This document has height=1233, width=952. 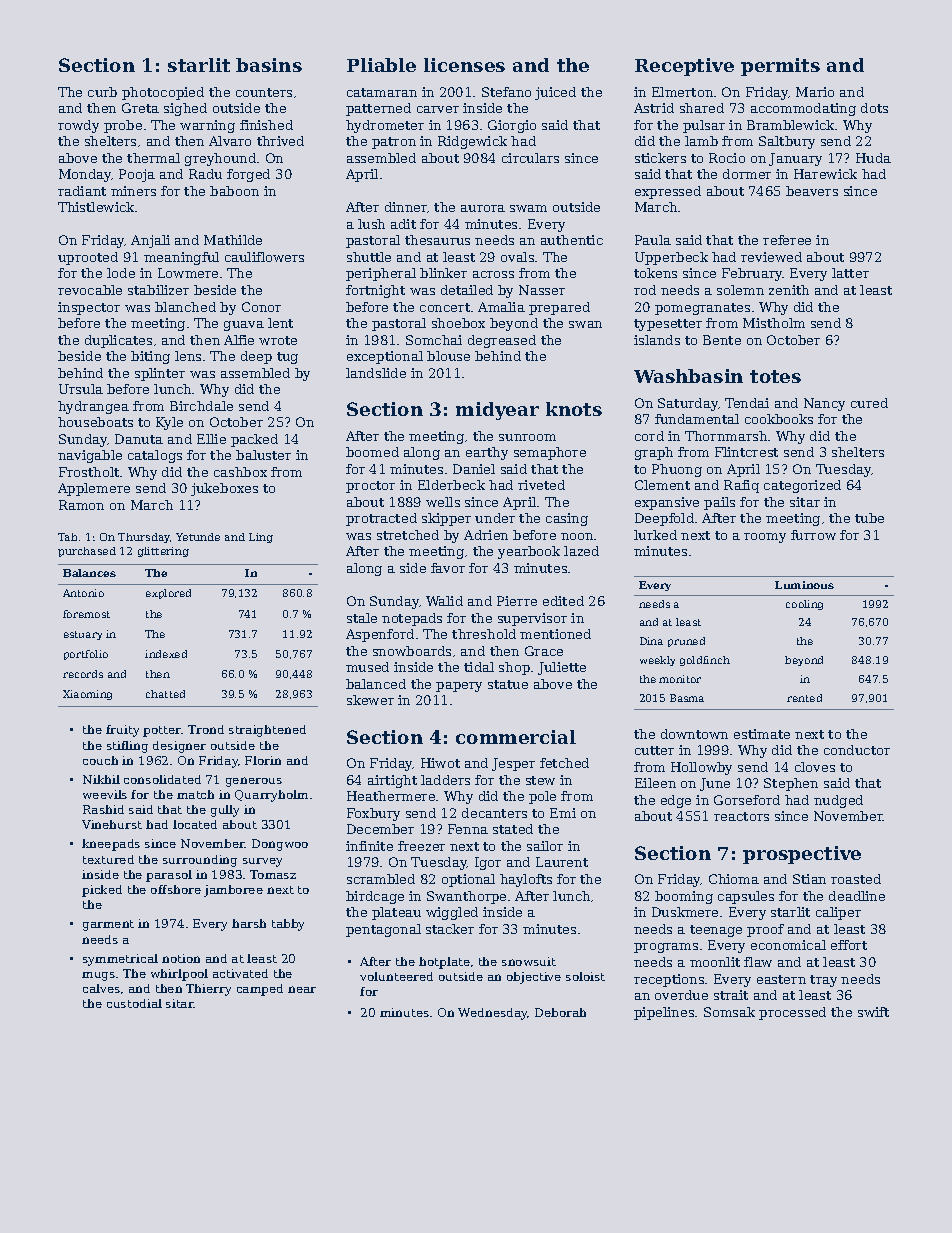 I want to click on Ramon, so click(x=81, y=505).
